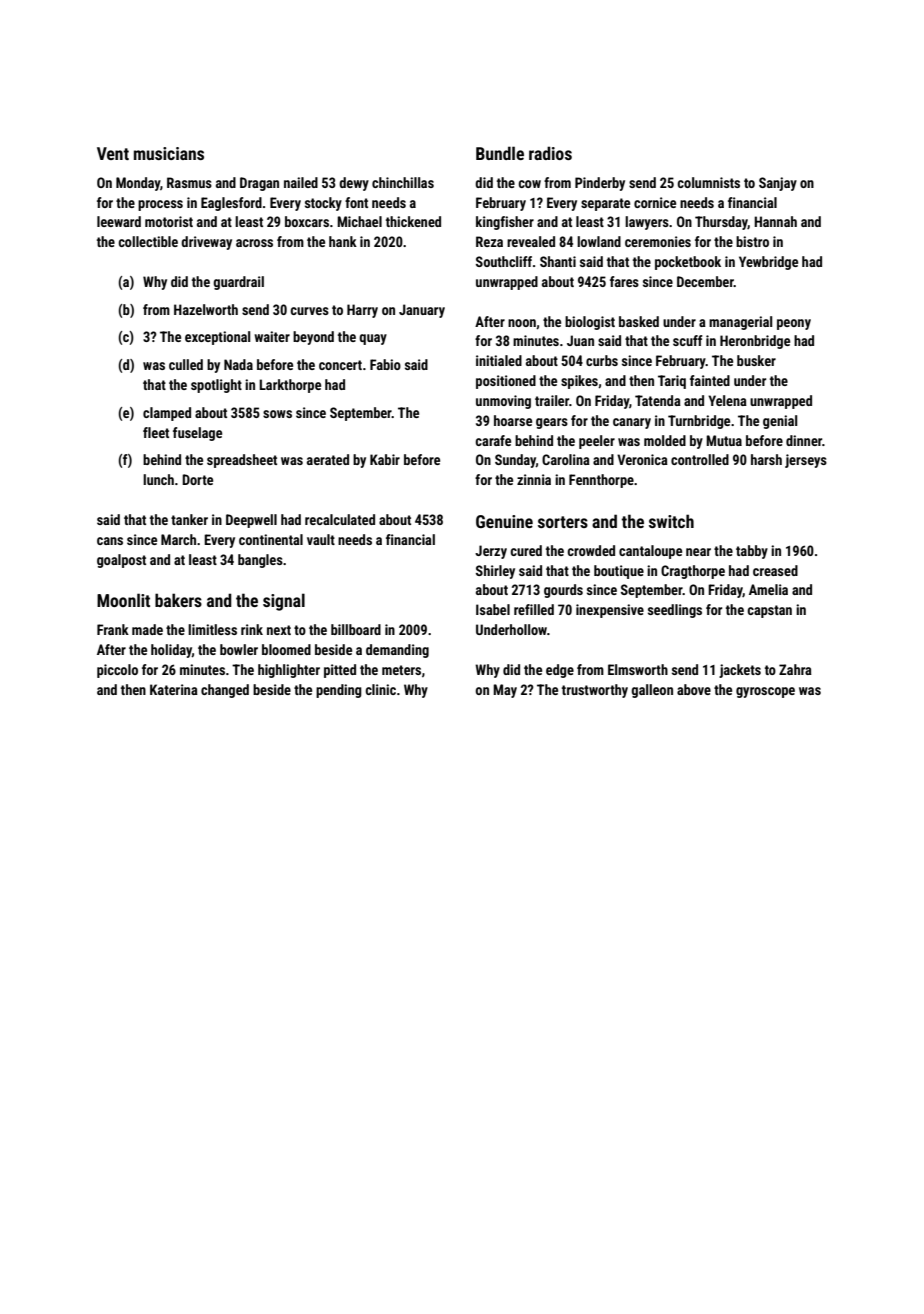  I want to click on nailed, so click(301, 182).
